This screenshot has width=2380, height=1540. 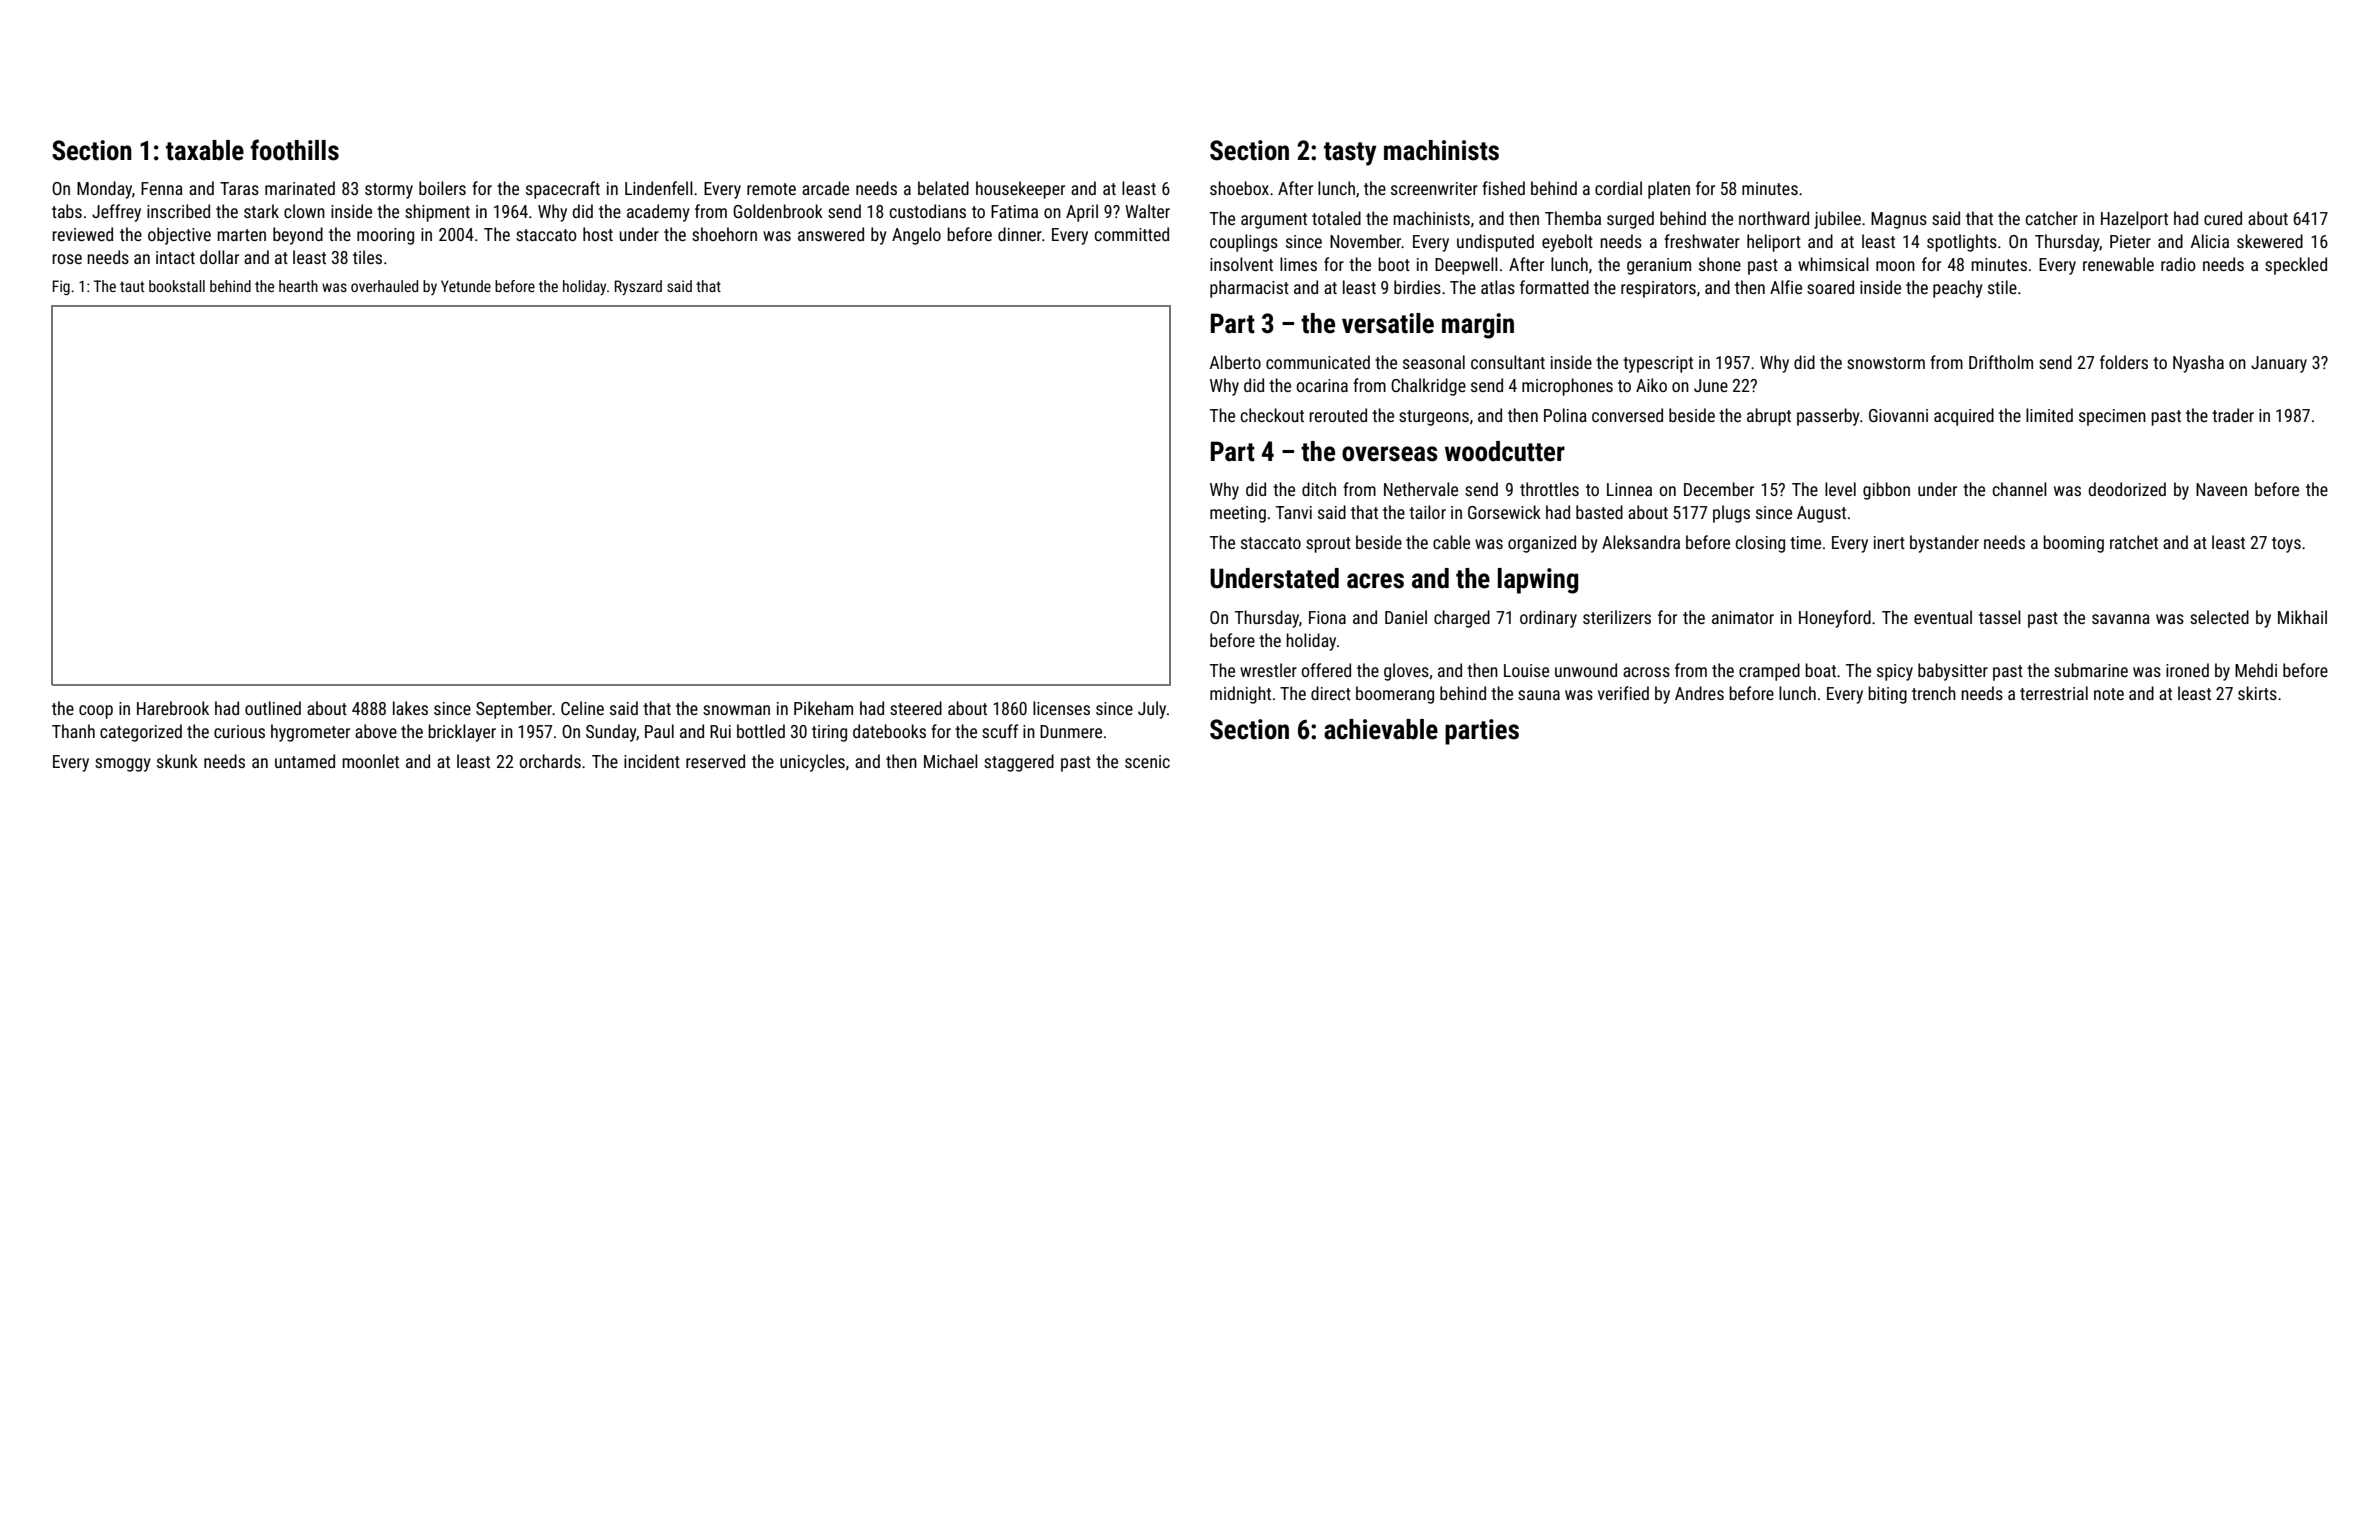 What do you see at coordinates (1238, 514) in the screenshot?
I see `meeting` at bounding box center [1238, 514].
